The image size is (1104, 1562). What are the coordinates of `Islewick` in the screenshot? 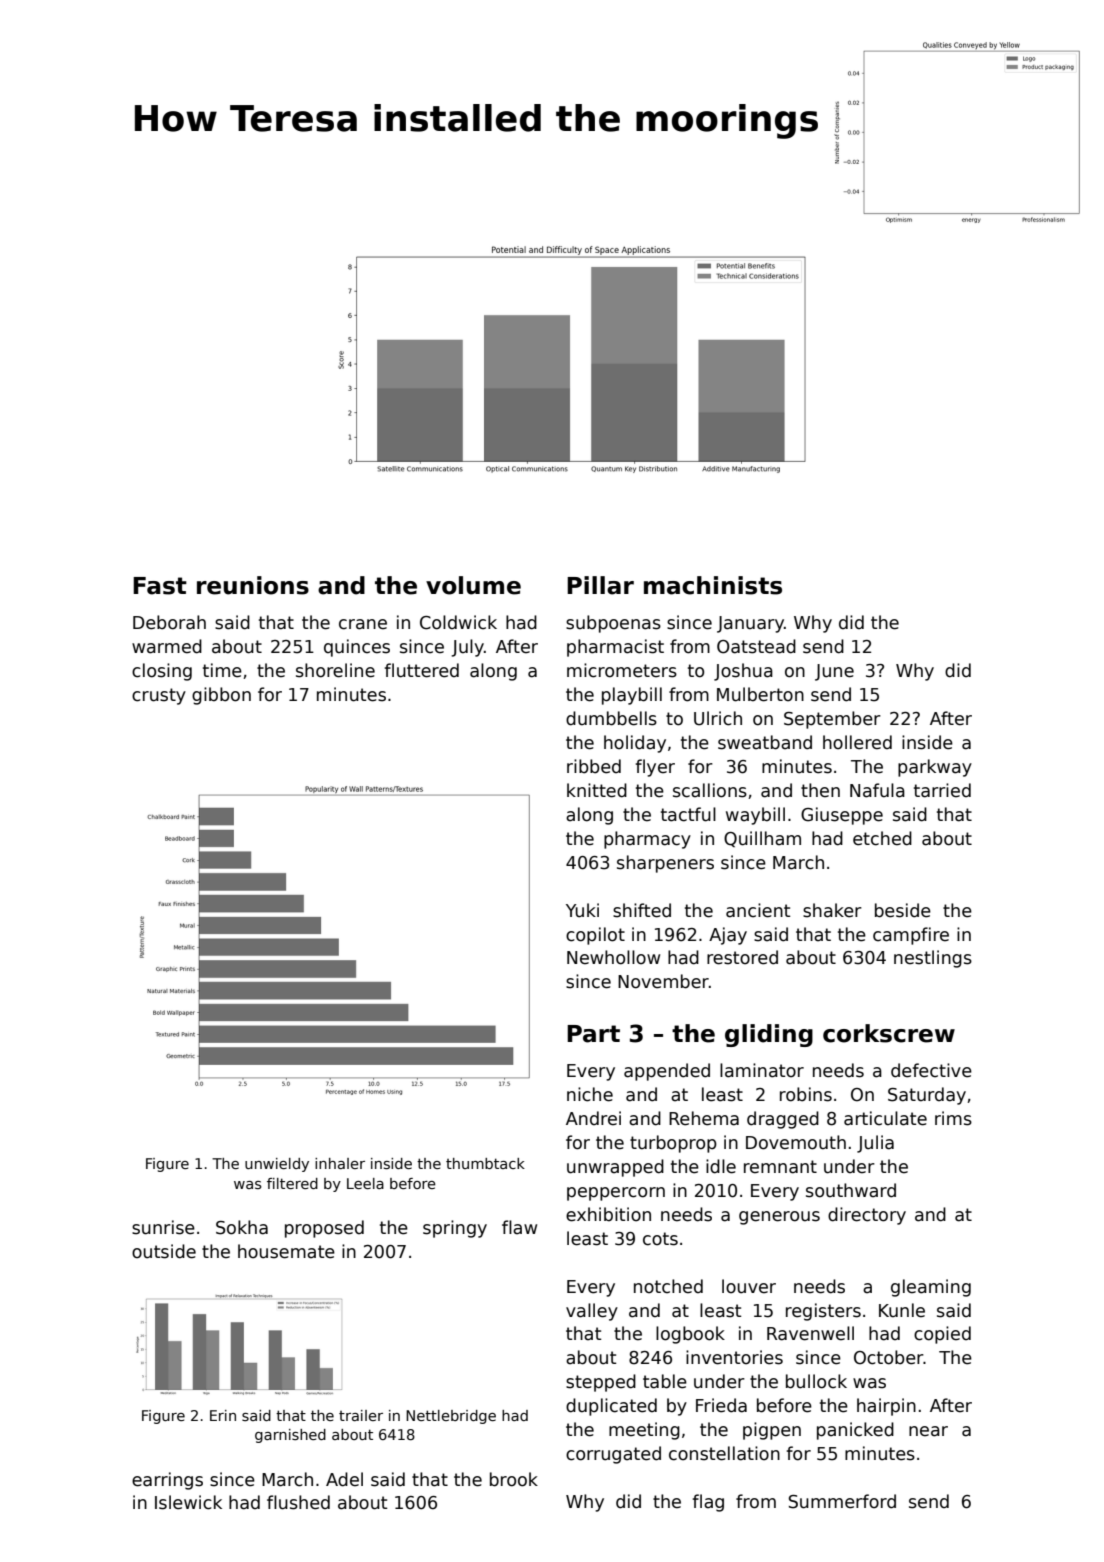 It's located at (188, 1502).
